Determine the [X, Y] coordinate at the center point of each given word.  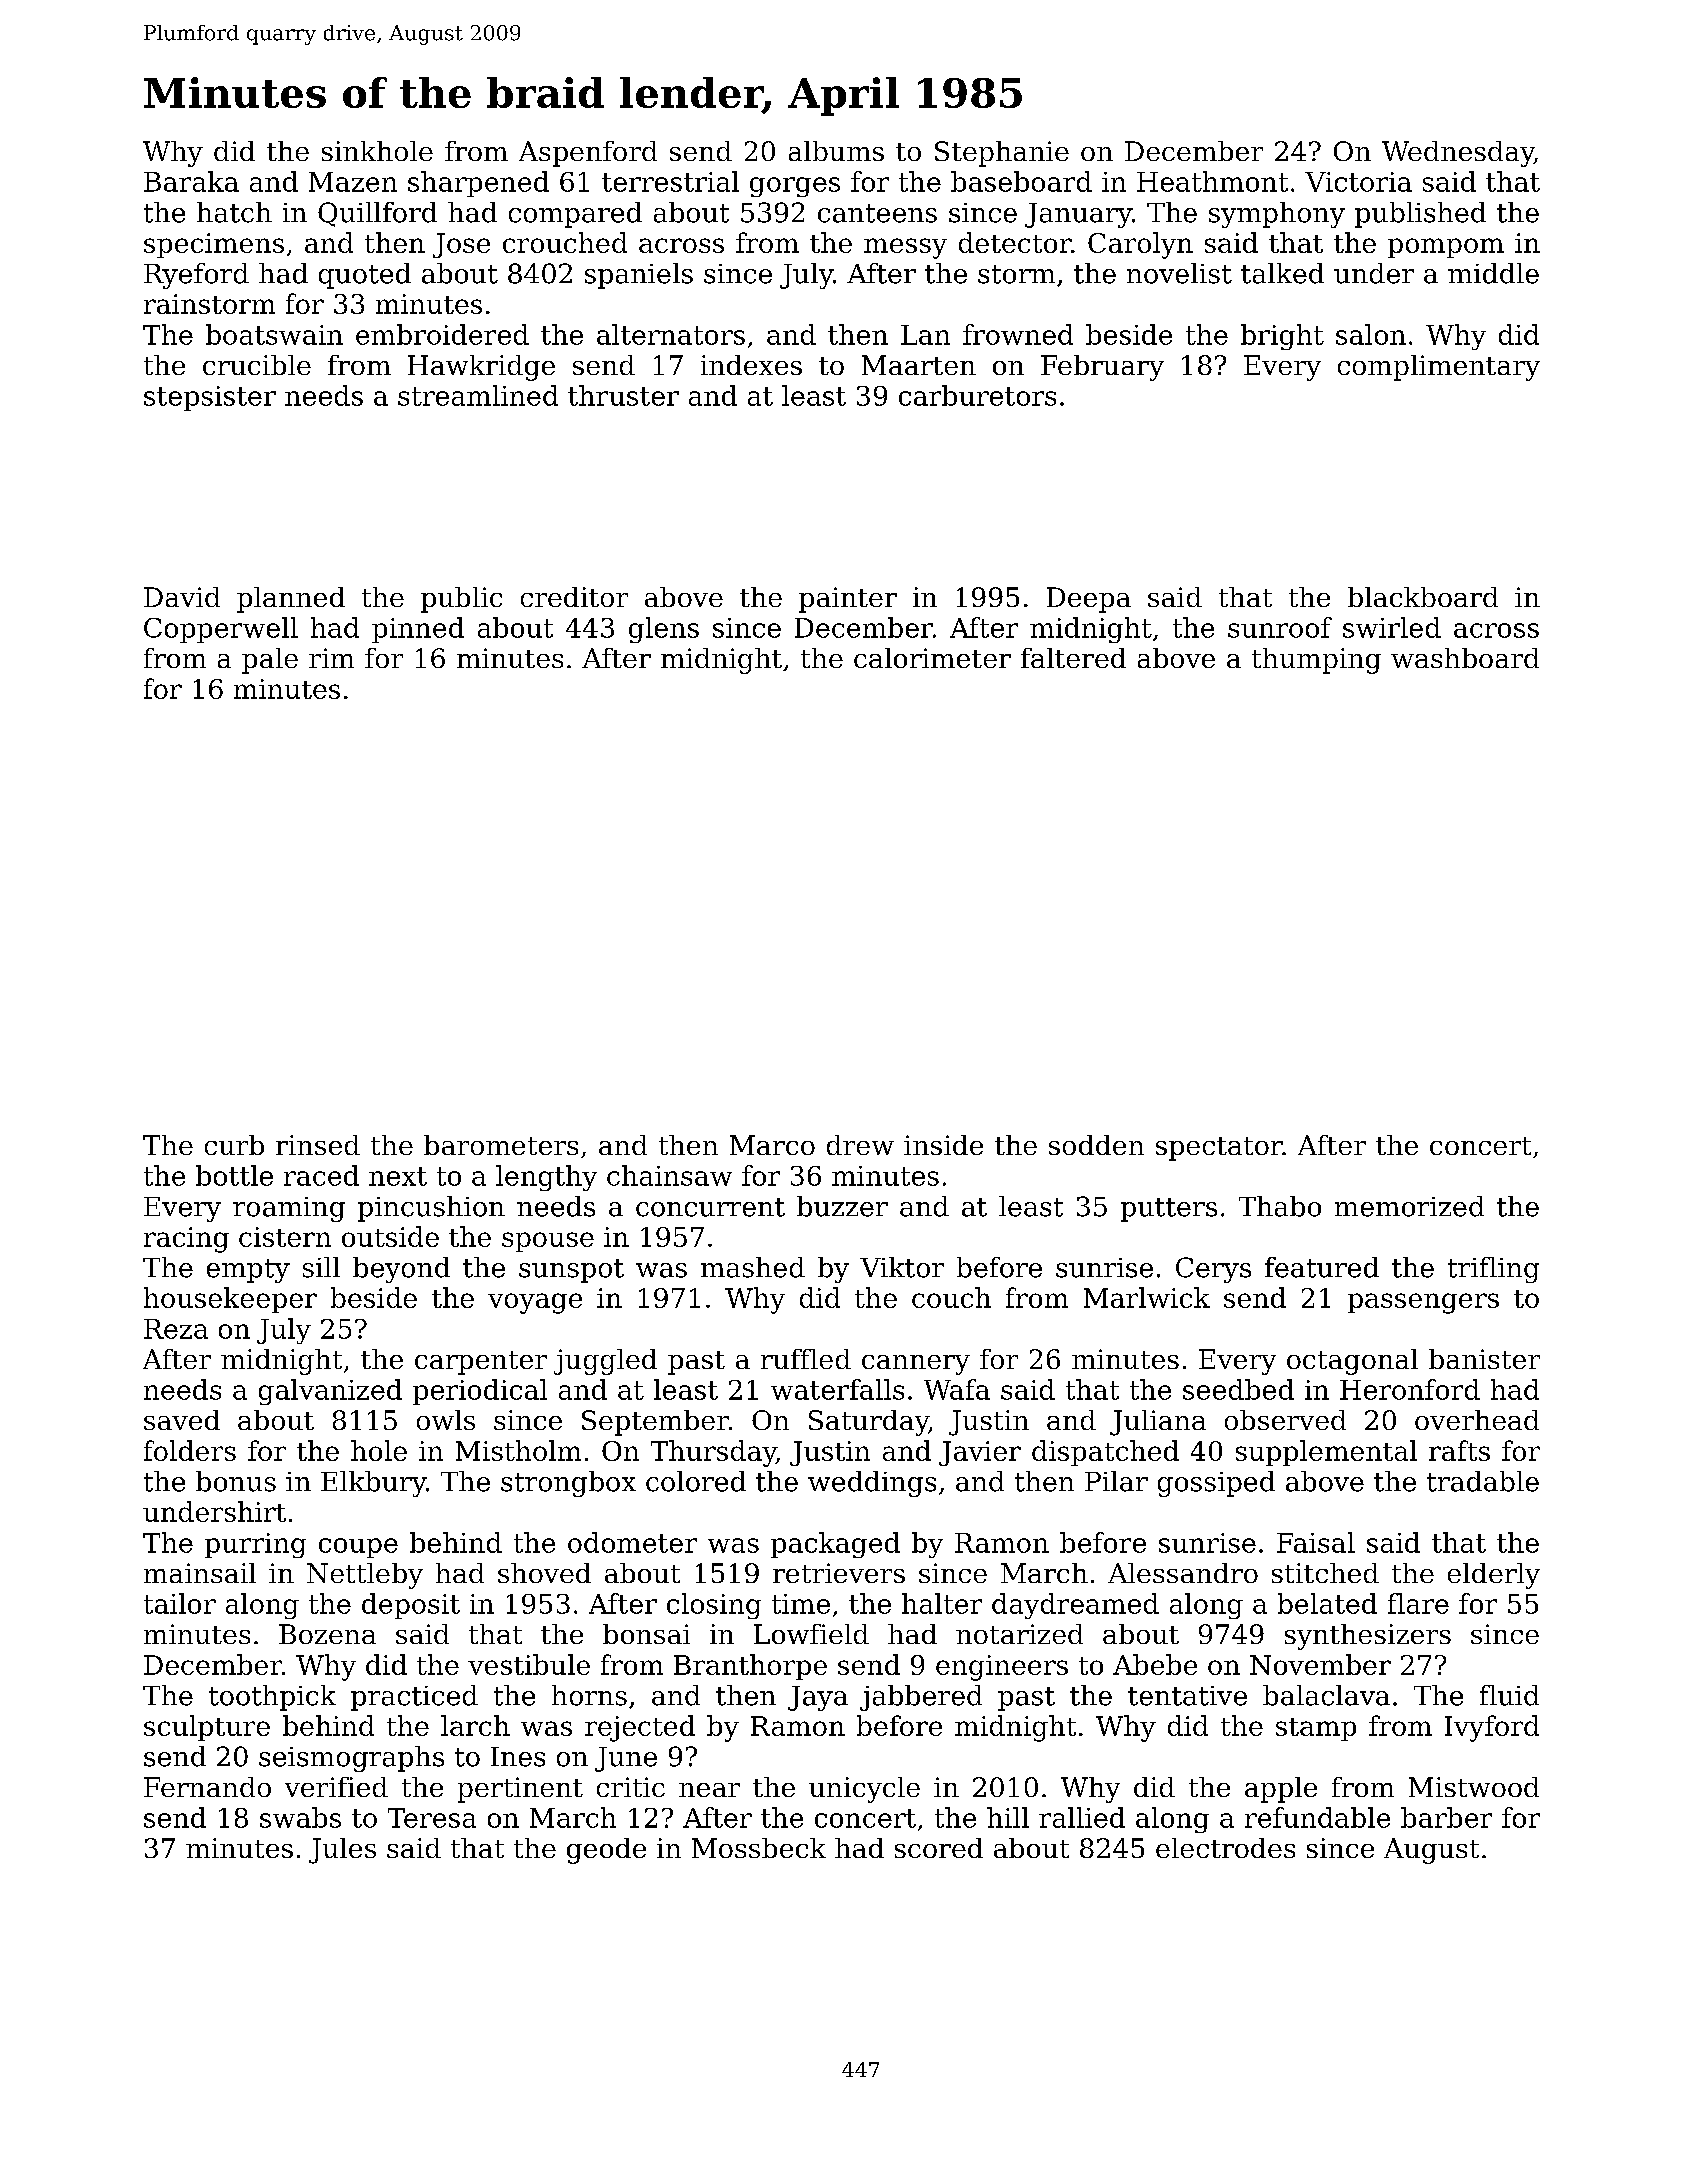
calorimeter [932, 658]
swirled [1392, 627]
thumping [1316, 661]
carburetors [977, 395]
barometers [501, 1145]
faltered [1073, 658]
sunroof [1280, 627]
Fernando [207, 1787]
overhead [1477, 1420]
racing [186, 1240]
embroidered [442, 334]
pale [270, 661]
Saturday [869, 1423]
